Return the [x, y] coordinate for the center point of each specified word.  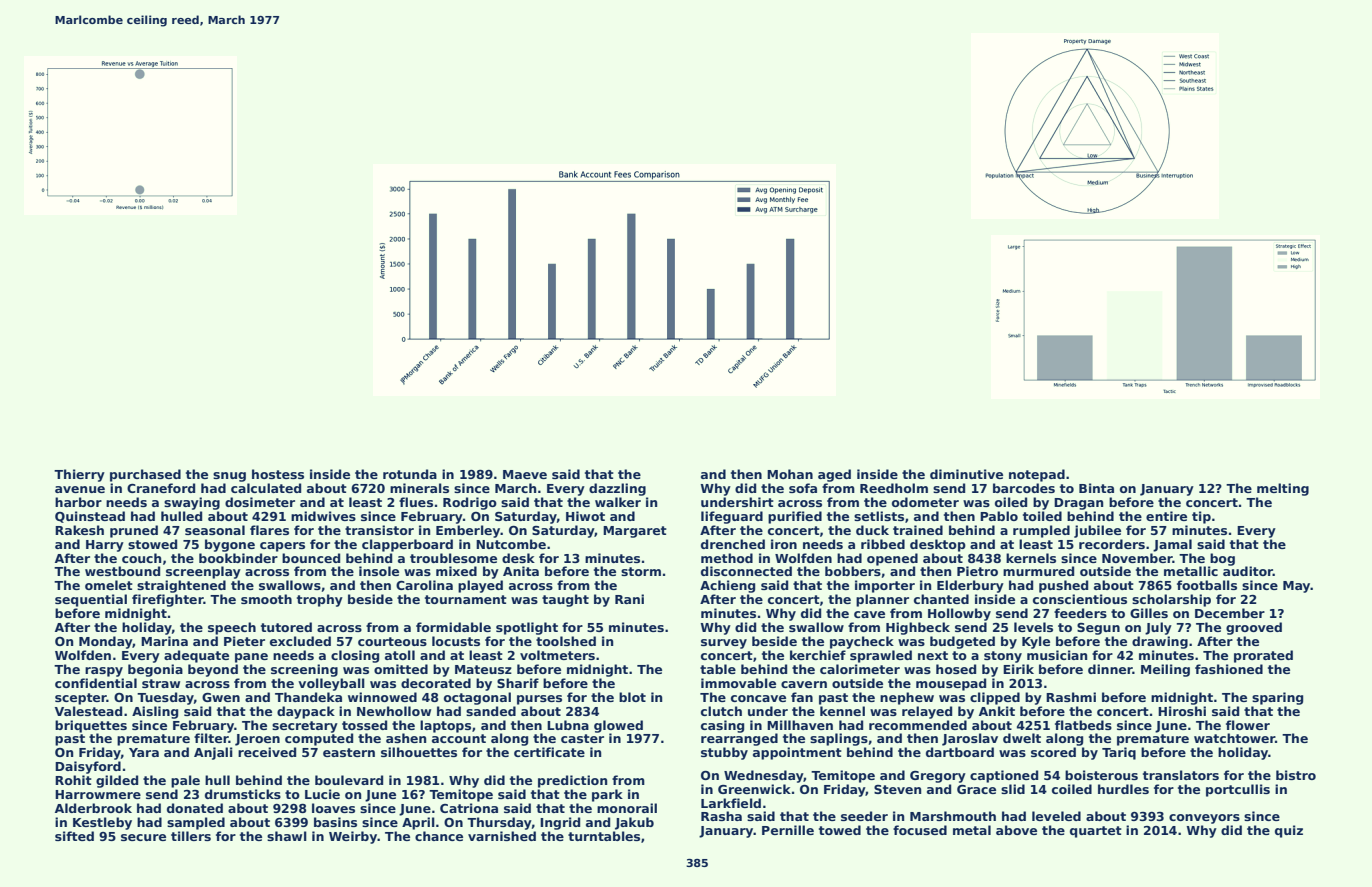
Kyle [1036, 642]
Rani [629, 599]
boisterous [1101, 775]
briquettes [91, 726]
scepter [81, 699]
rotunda [410, 474]
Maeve [525, 474]
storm [641, 571]
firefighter [167, 600]
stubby [724, 753]
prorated [1263, 656]
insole [379, 571]
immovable [738, 683]
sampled [196, 823]
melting [1283, 489]
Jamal [1172, 545]
